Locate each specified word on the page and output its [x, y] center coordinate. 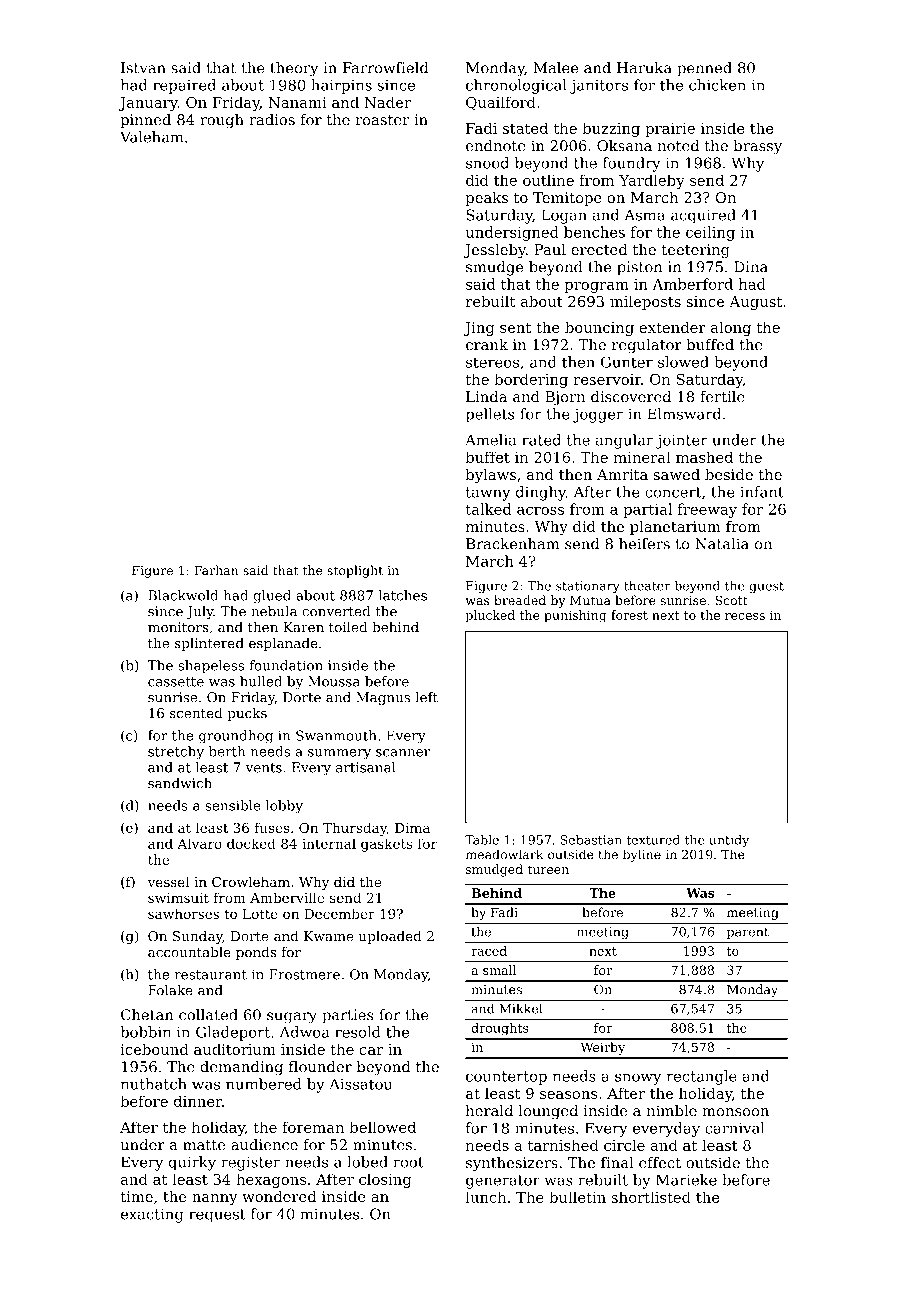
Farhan [216, 570]
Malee [556, 68]
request [217, 1216]
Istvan [143, 68]
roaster [382, 120]
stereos [492, 362]
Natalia [722, 544]
